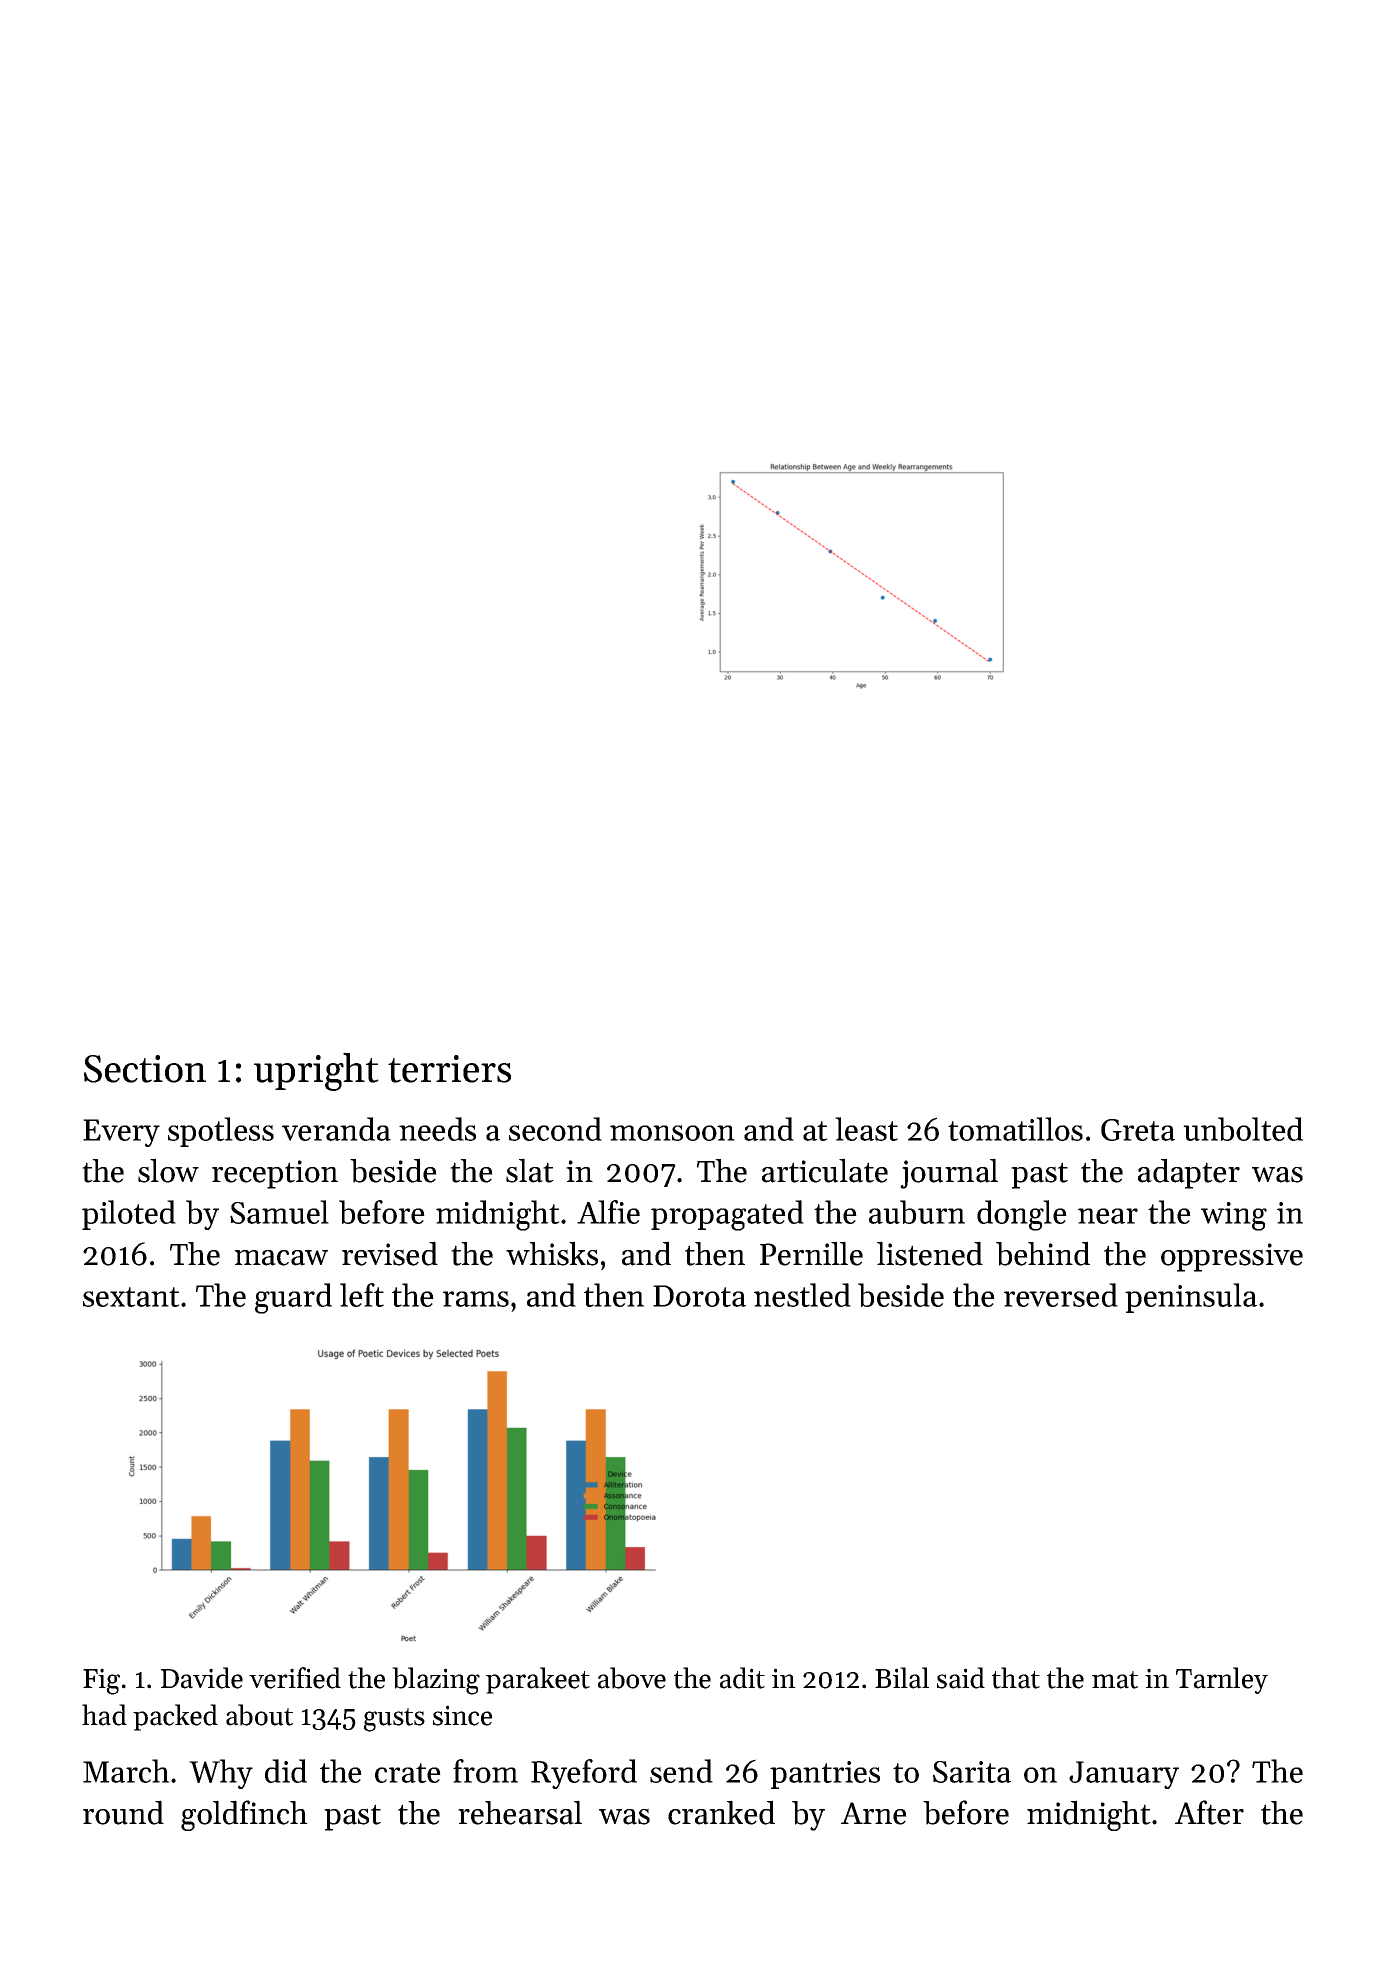  I want to click on peninsula, so click(1191, 1298).
